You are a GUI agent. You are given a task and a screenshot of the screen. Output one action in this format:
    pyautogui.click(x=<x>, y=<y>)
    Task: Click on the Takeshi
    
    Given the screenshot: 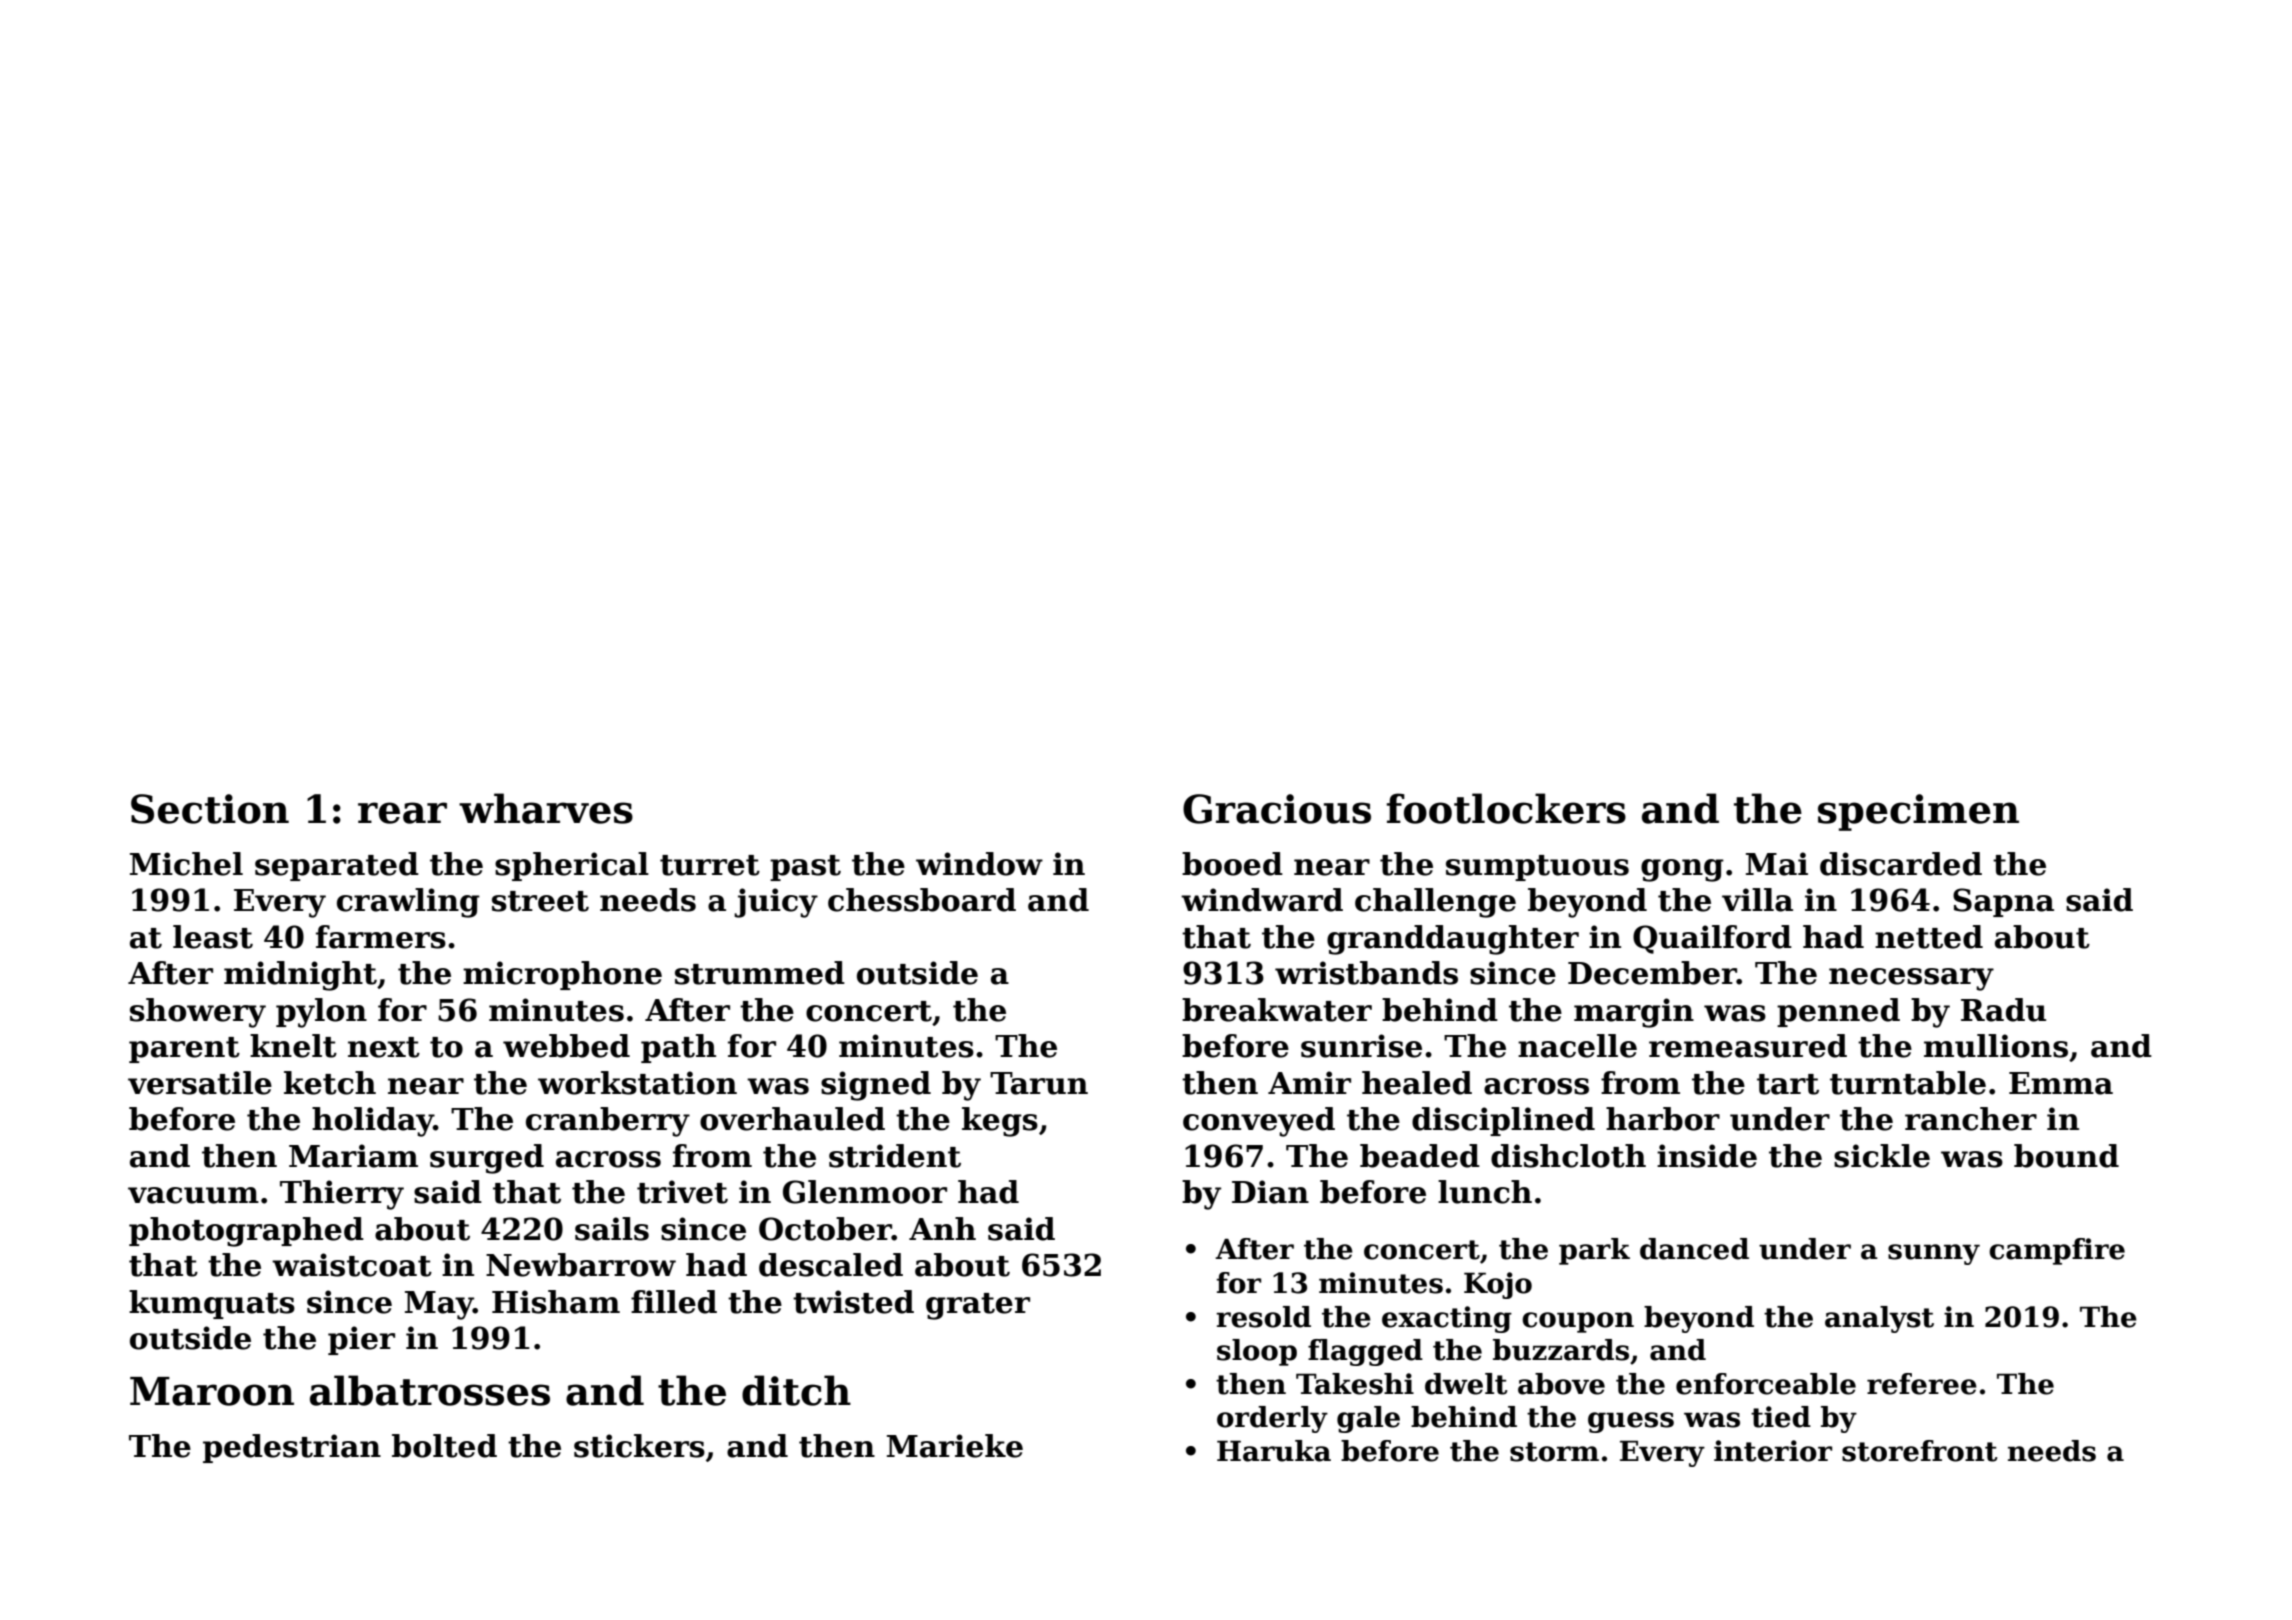 What is the action you would take?
    pyautogui.click(x=1355, y=1384)
